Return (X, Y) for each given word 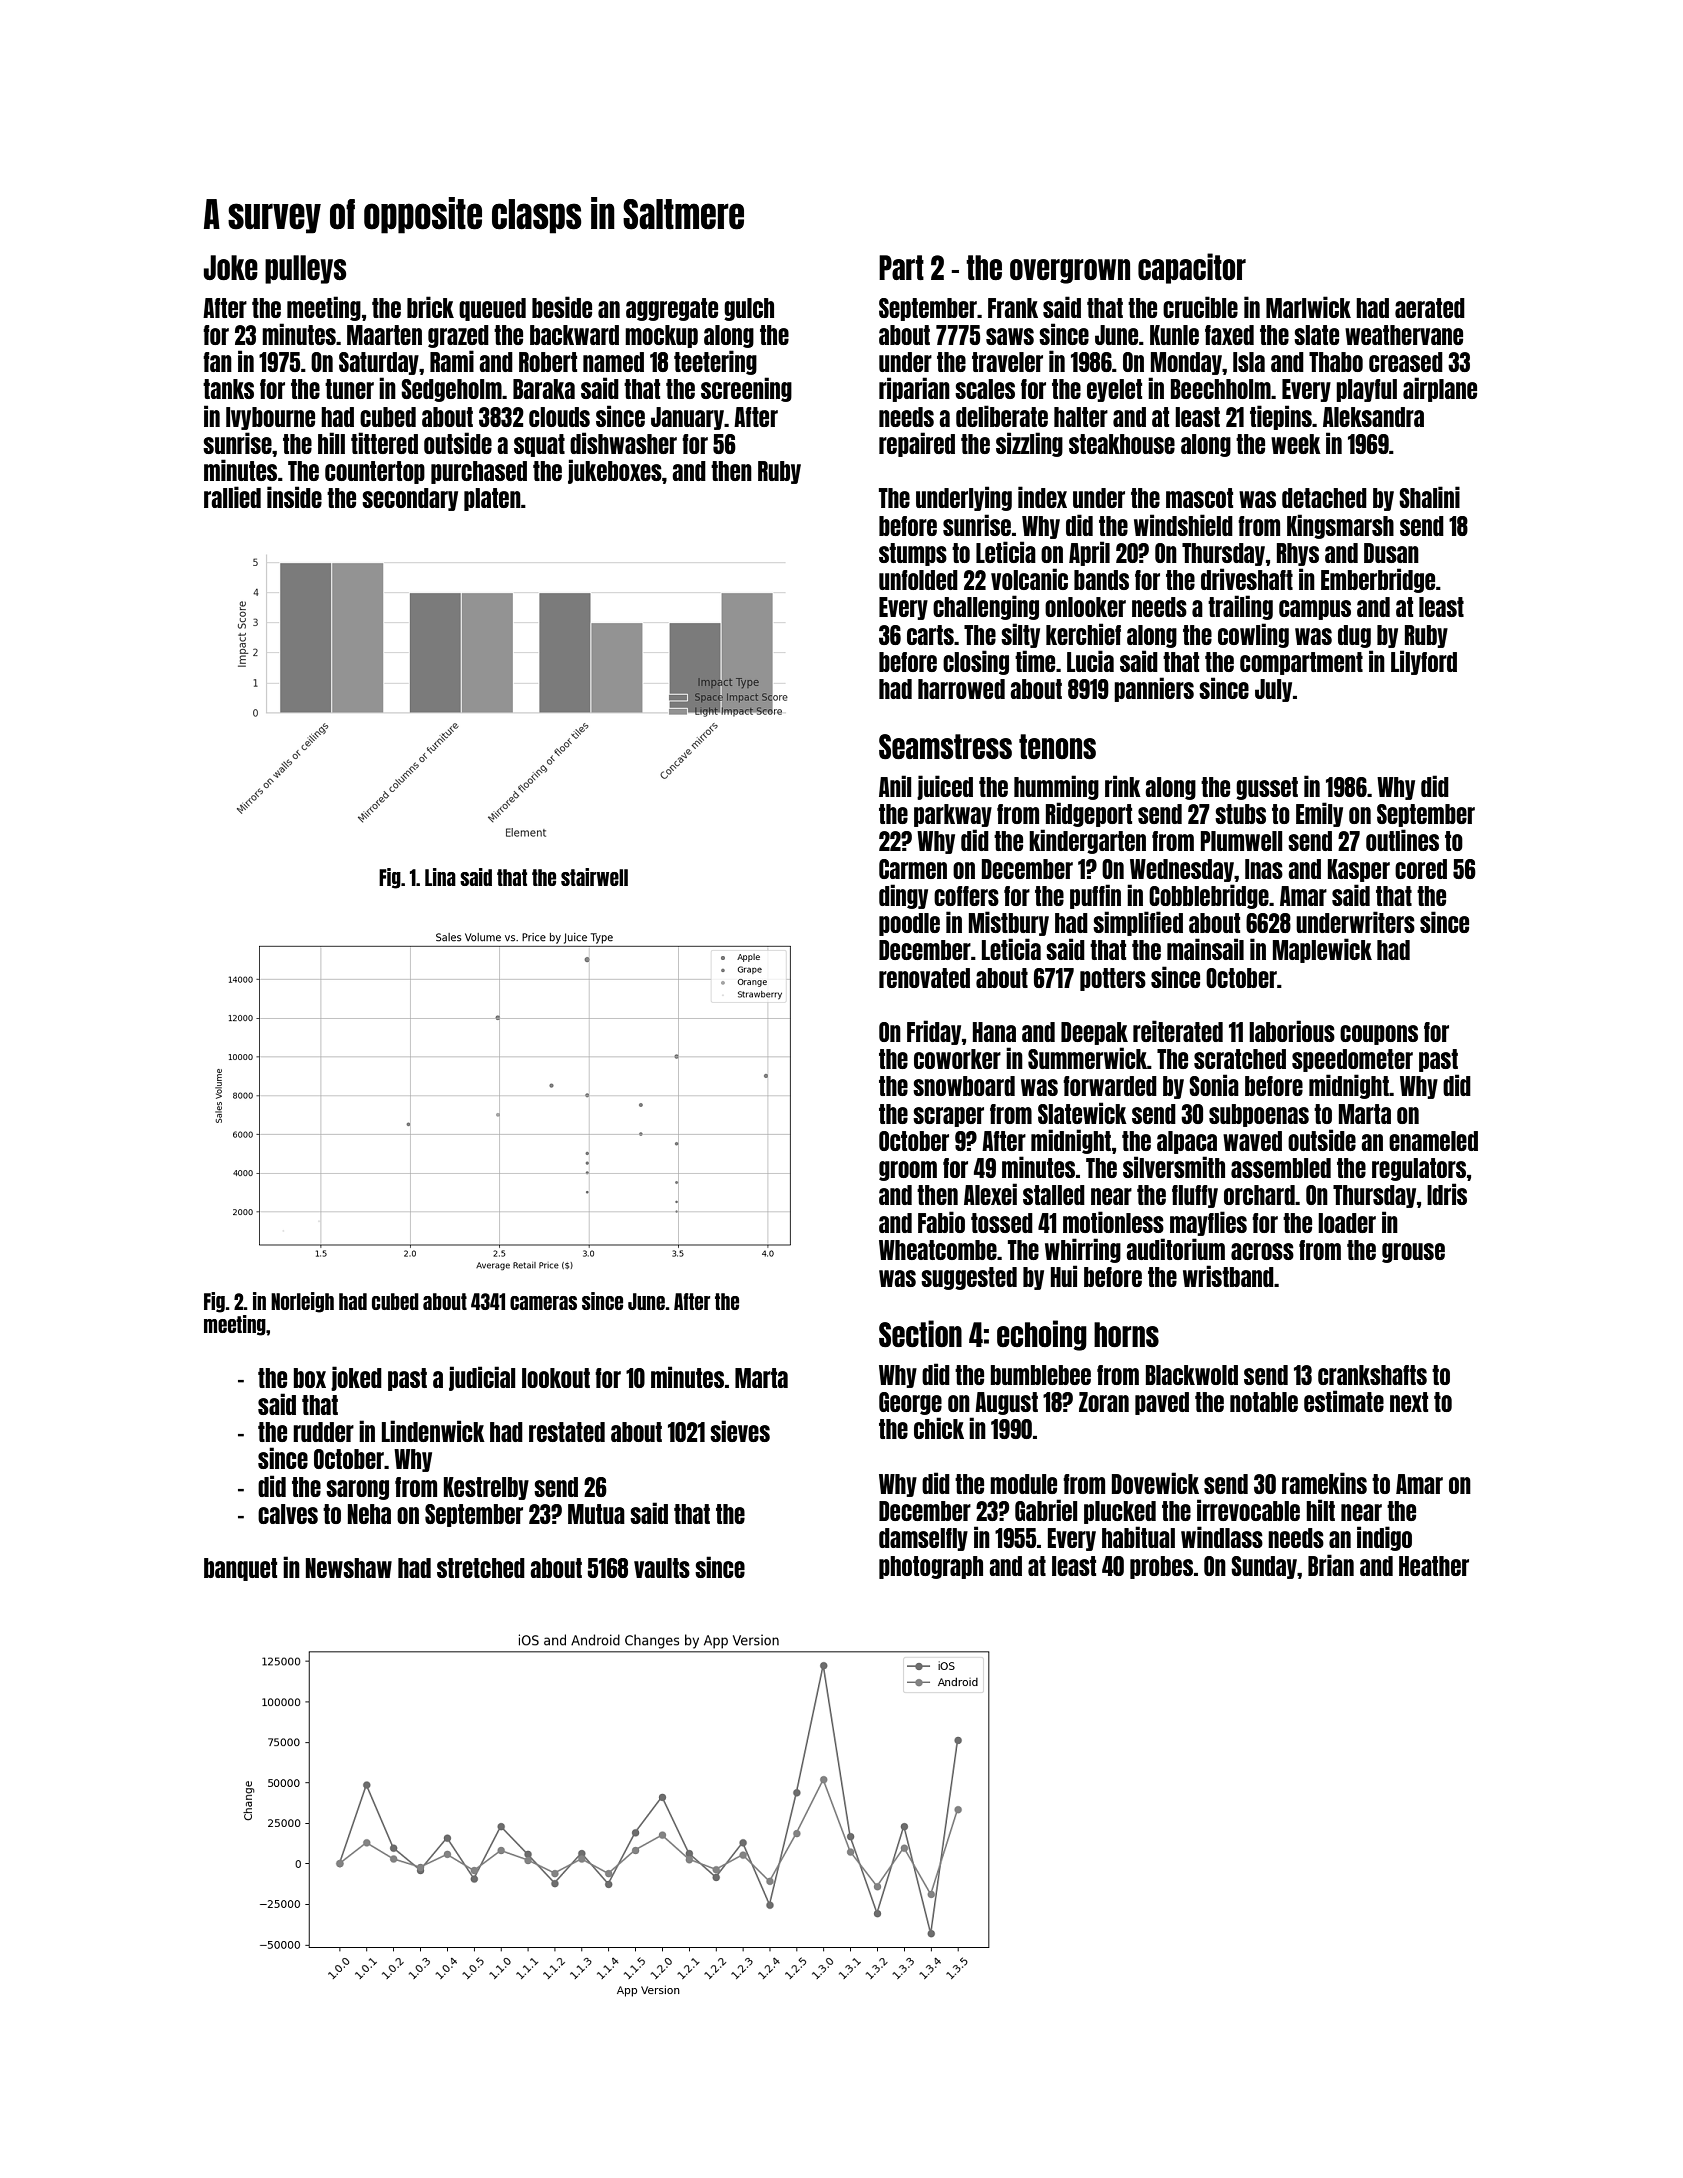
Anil (895, 786)
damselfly (923, 1539)
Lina (440, 877)
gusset (1267, 788)
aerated (1430, 308)
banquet (240, 1569)
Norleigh (302, 1302)
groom (908, 1171)
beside (562, 307)
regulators (1419, 1169)
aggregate (672, 309)
